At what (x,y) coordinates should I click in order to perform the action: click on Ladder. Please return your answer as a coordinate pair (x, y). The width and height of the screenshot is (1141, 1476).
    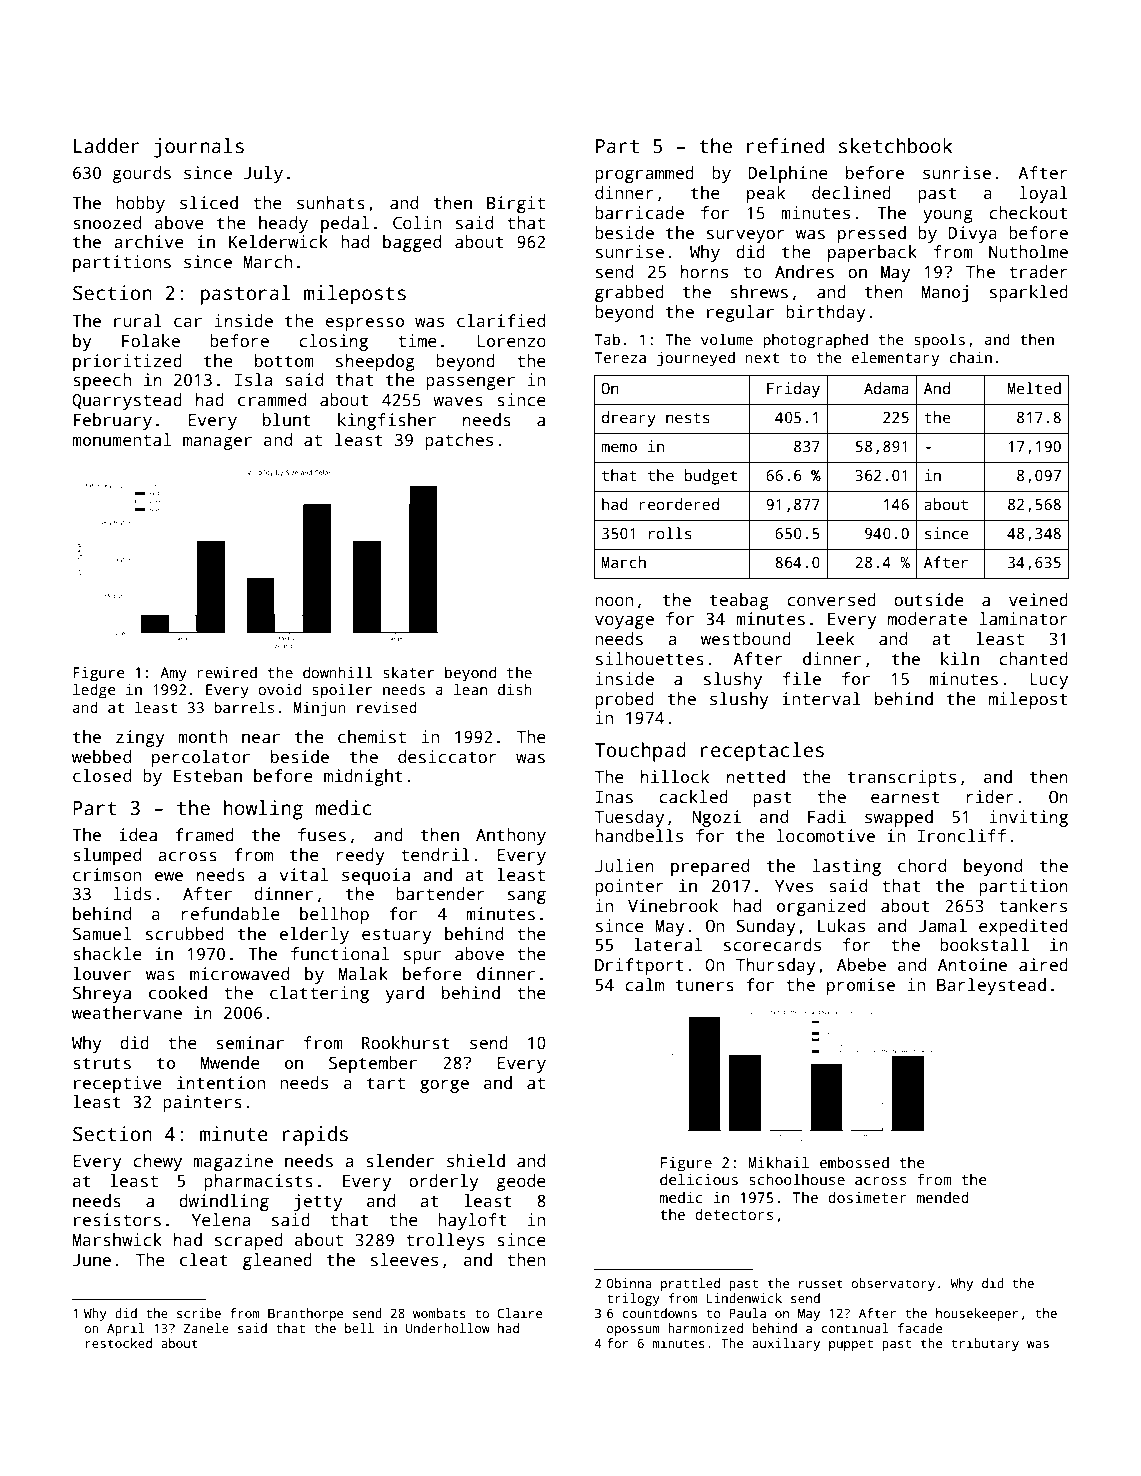
    Looking at the image, I should click on (107, 146).
